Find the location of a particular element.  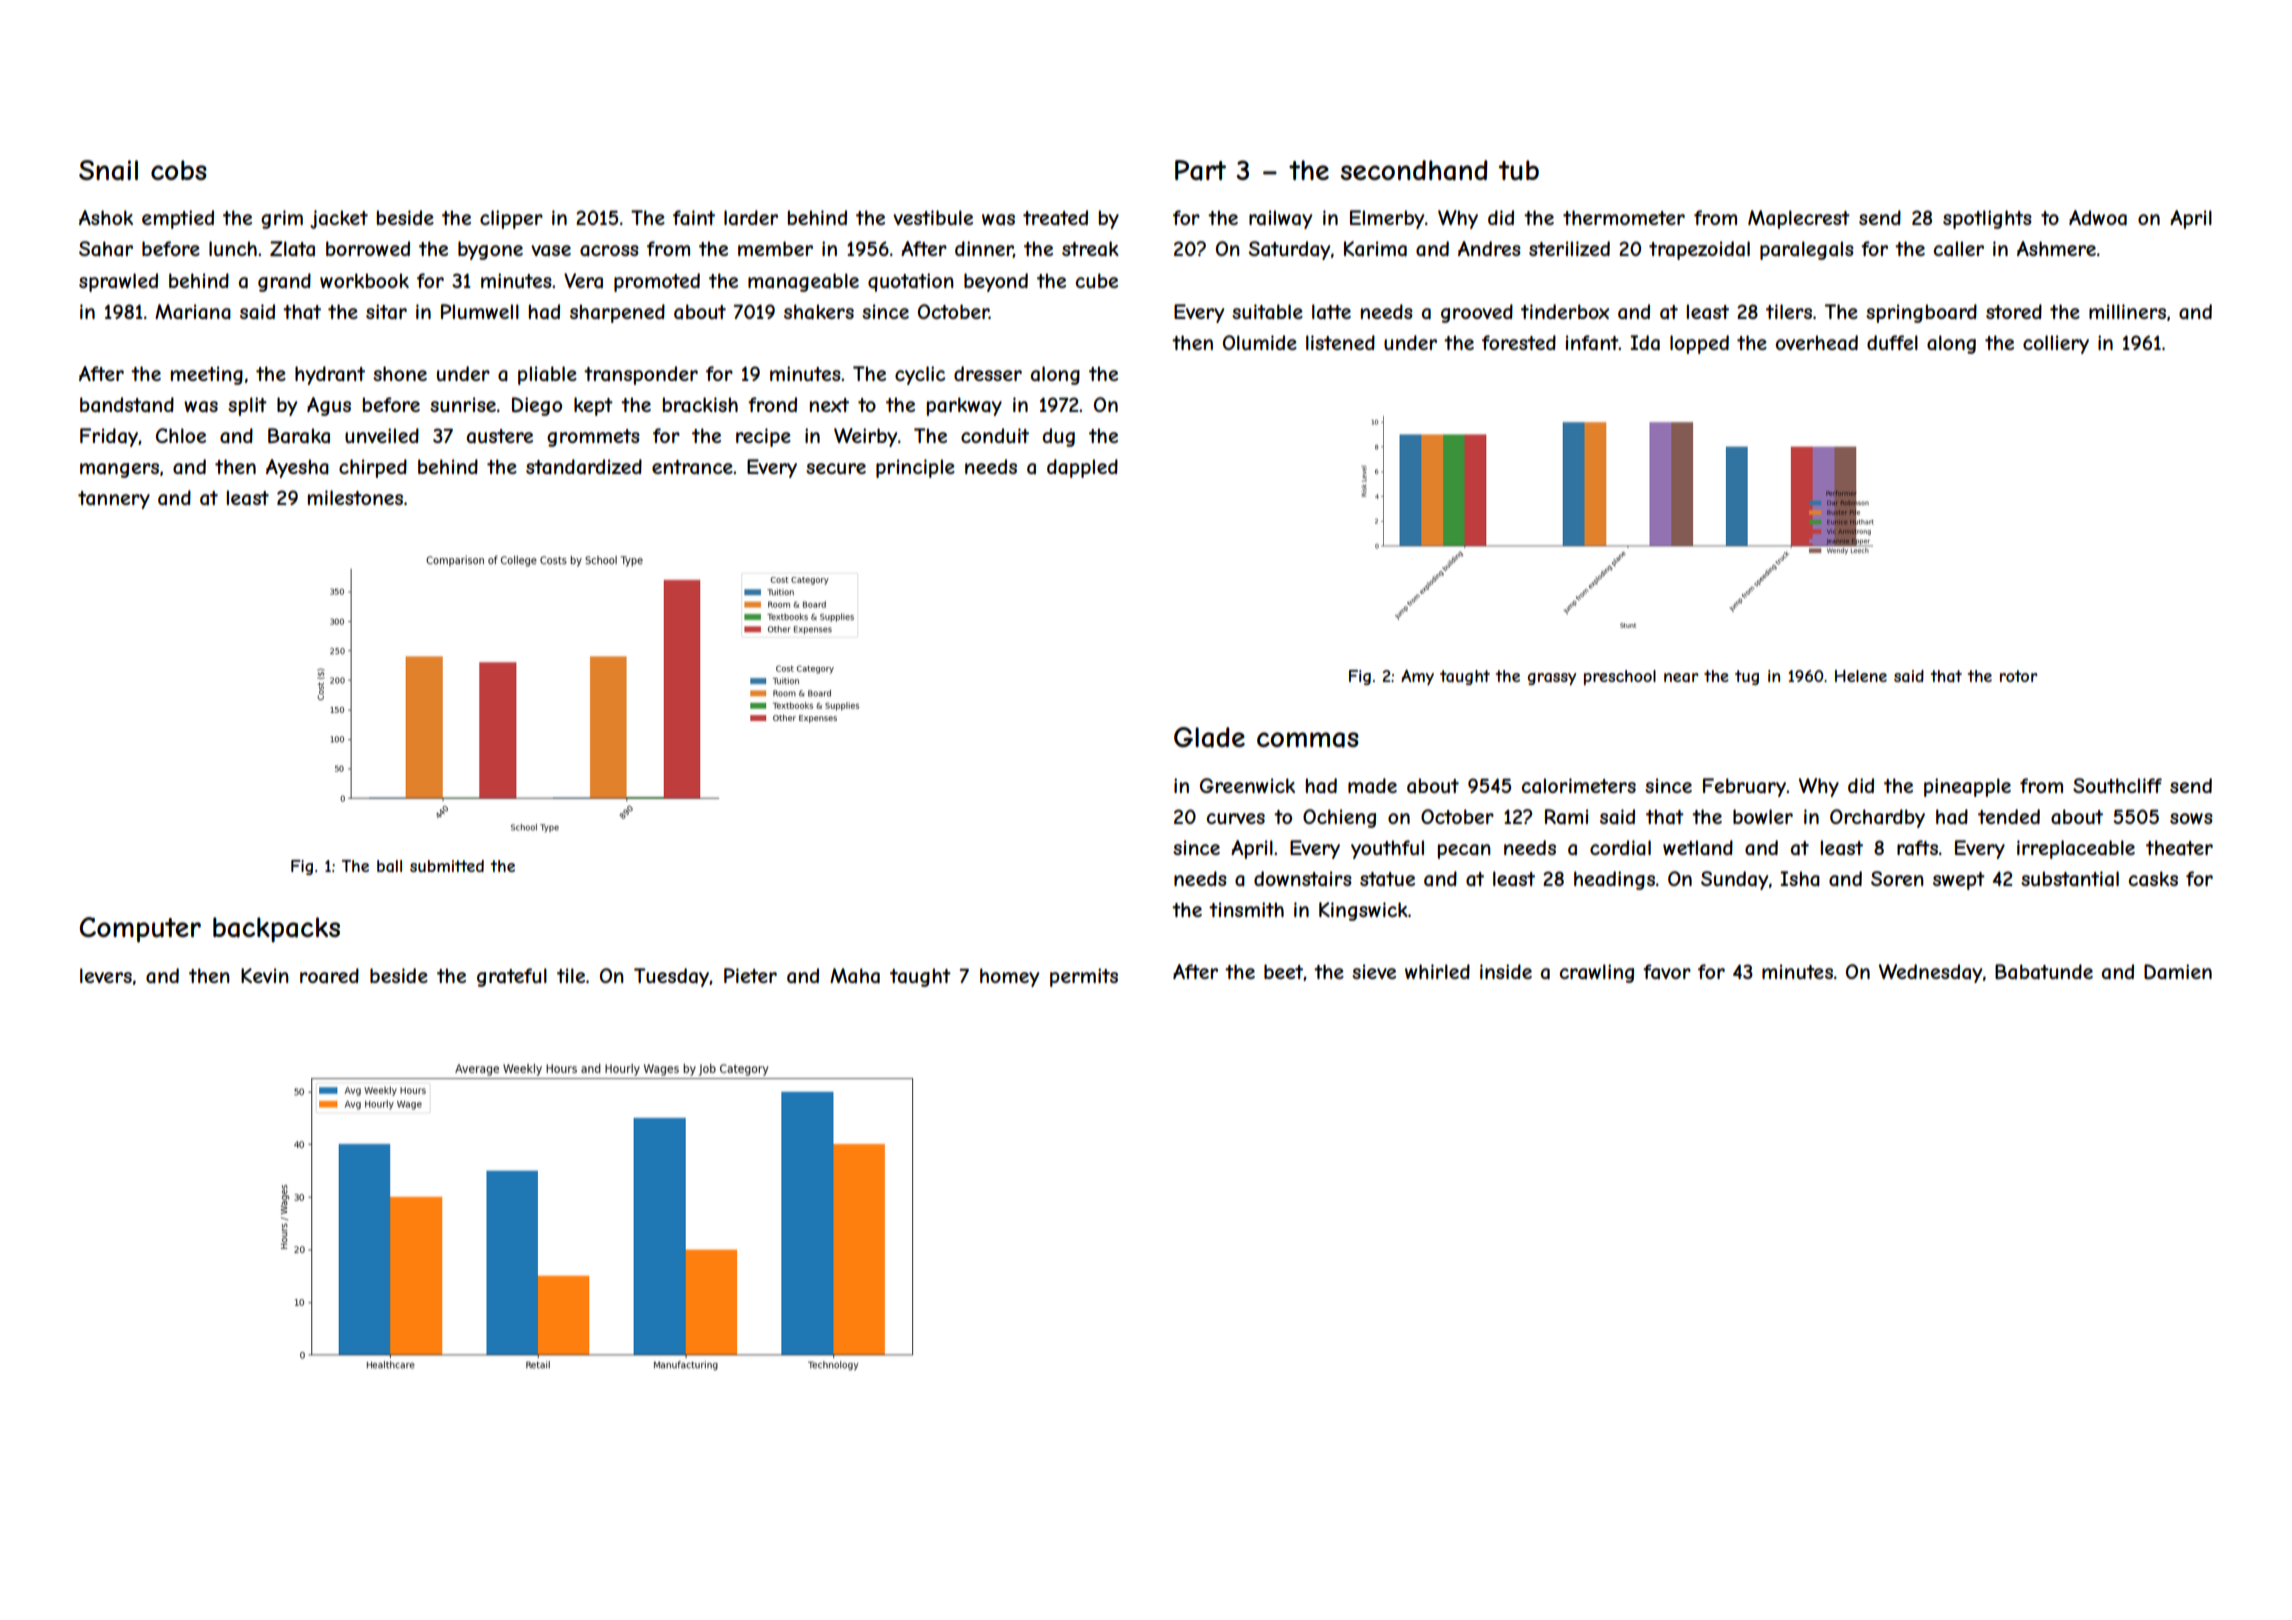

dug is located at coordinates (1059, 437).
